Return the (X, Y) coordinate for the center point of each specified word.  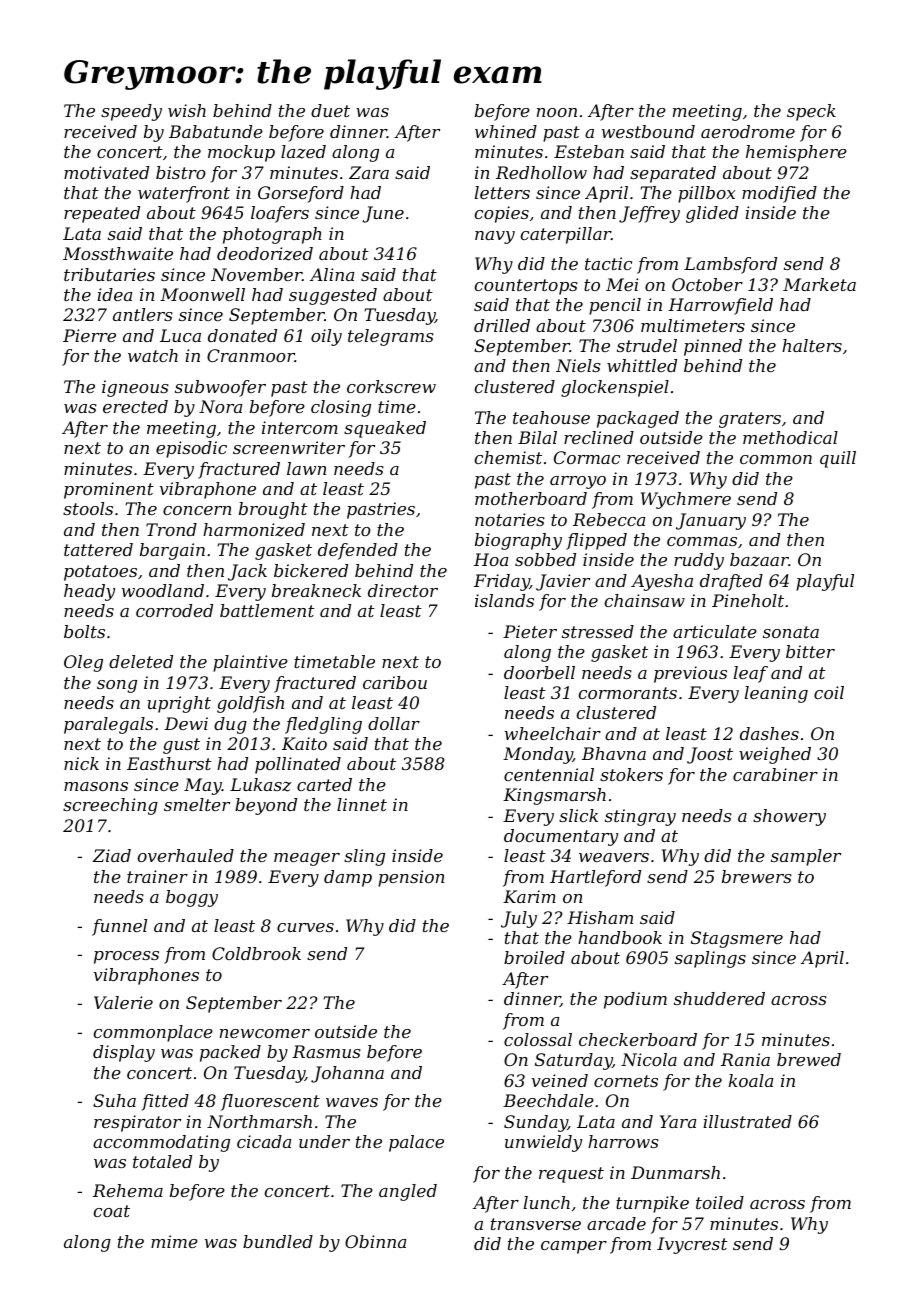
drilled (502, 325)
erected (135, 406)
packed (230, 1053)
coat (112, 1211)
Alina (332, 274)
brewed (809, 1059)
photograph (272, 235)
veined (560, 1080)
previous (690, 674)
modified (779, 194)
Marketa (819, 284)
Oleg (83, 663)
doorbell (539, 672)
